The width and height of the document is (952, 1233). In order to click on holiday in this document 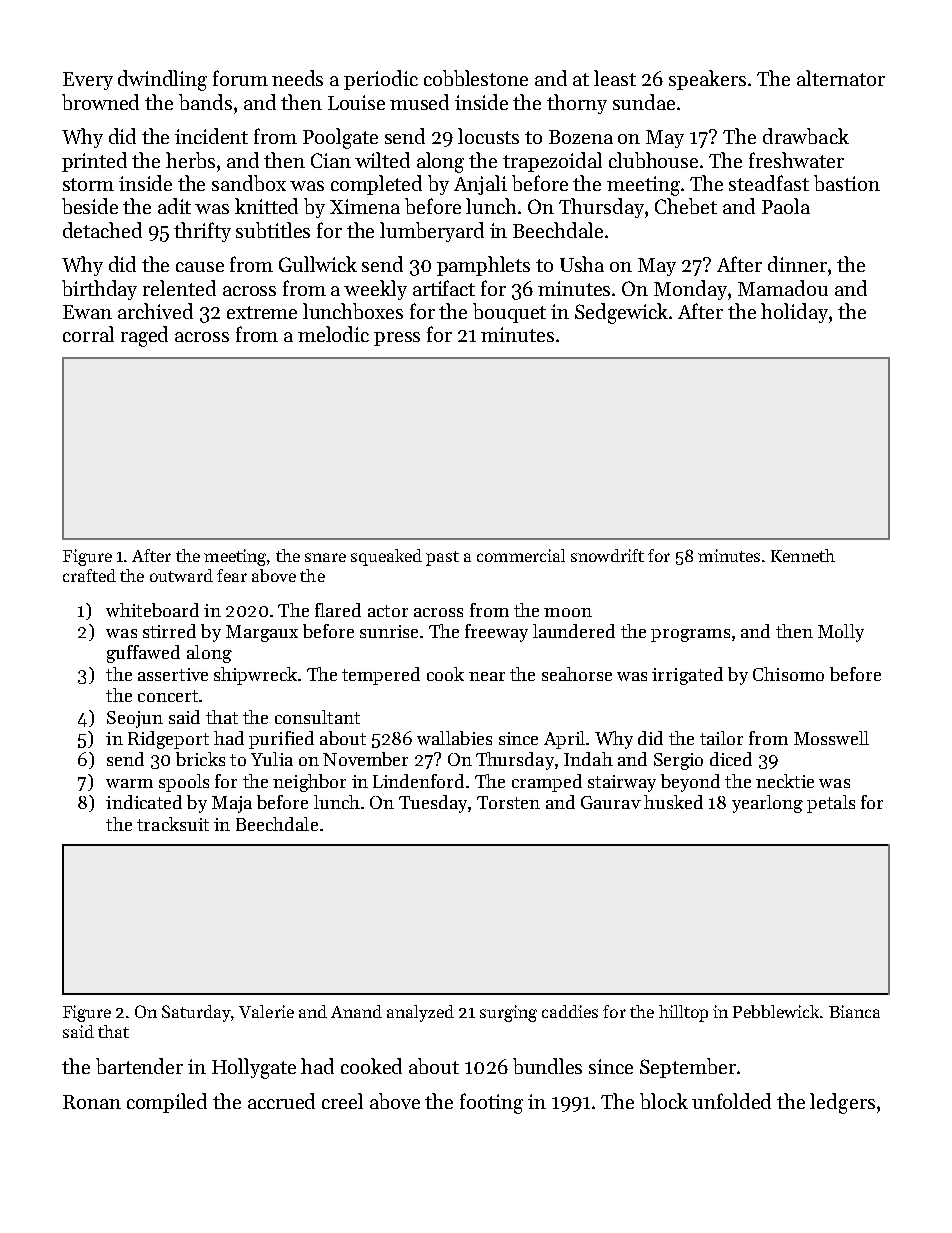, I will do `click(794, 313)`.
